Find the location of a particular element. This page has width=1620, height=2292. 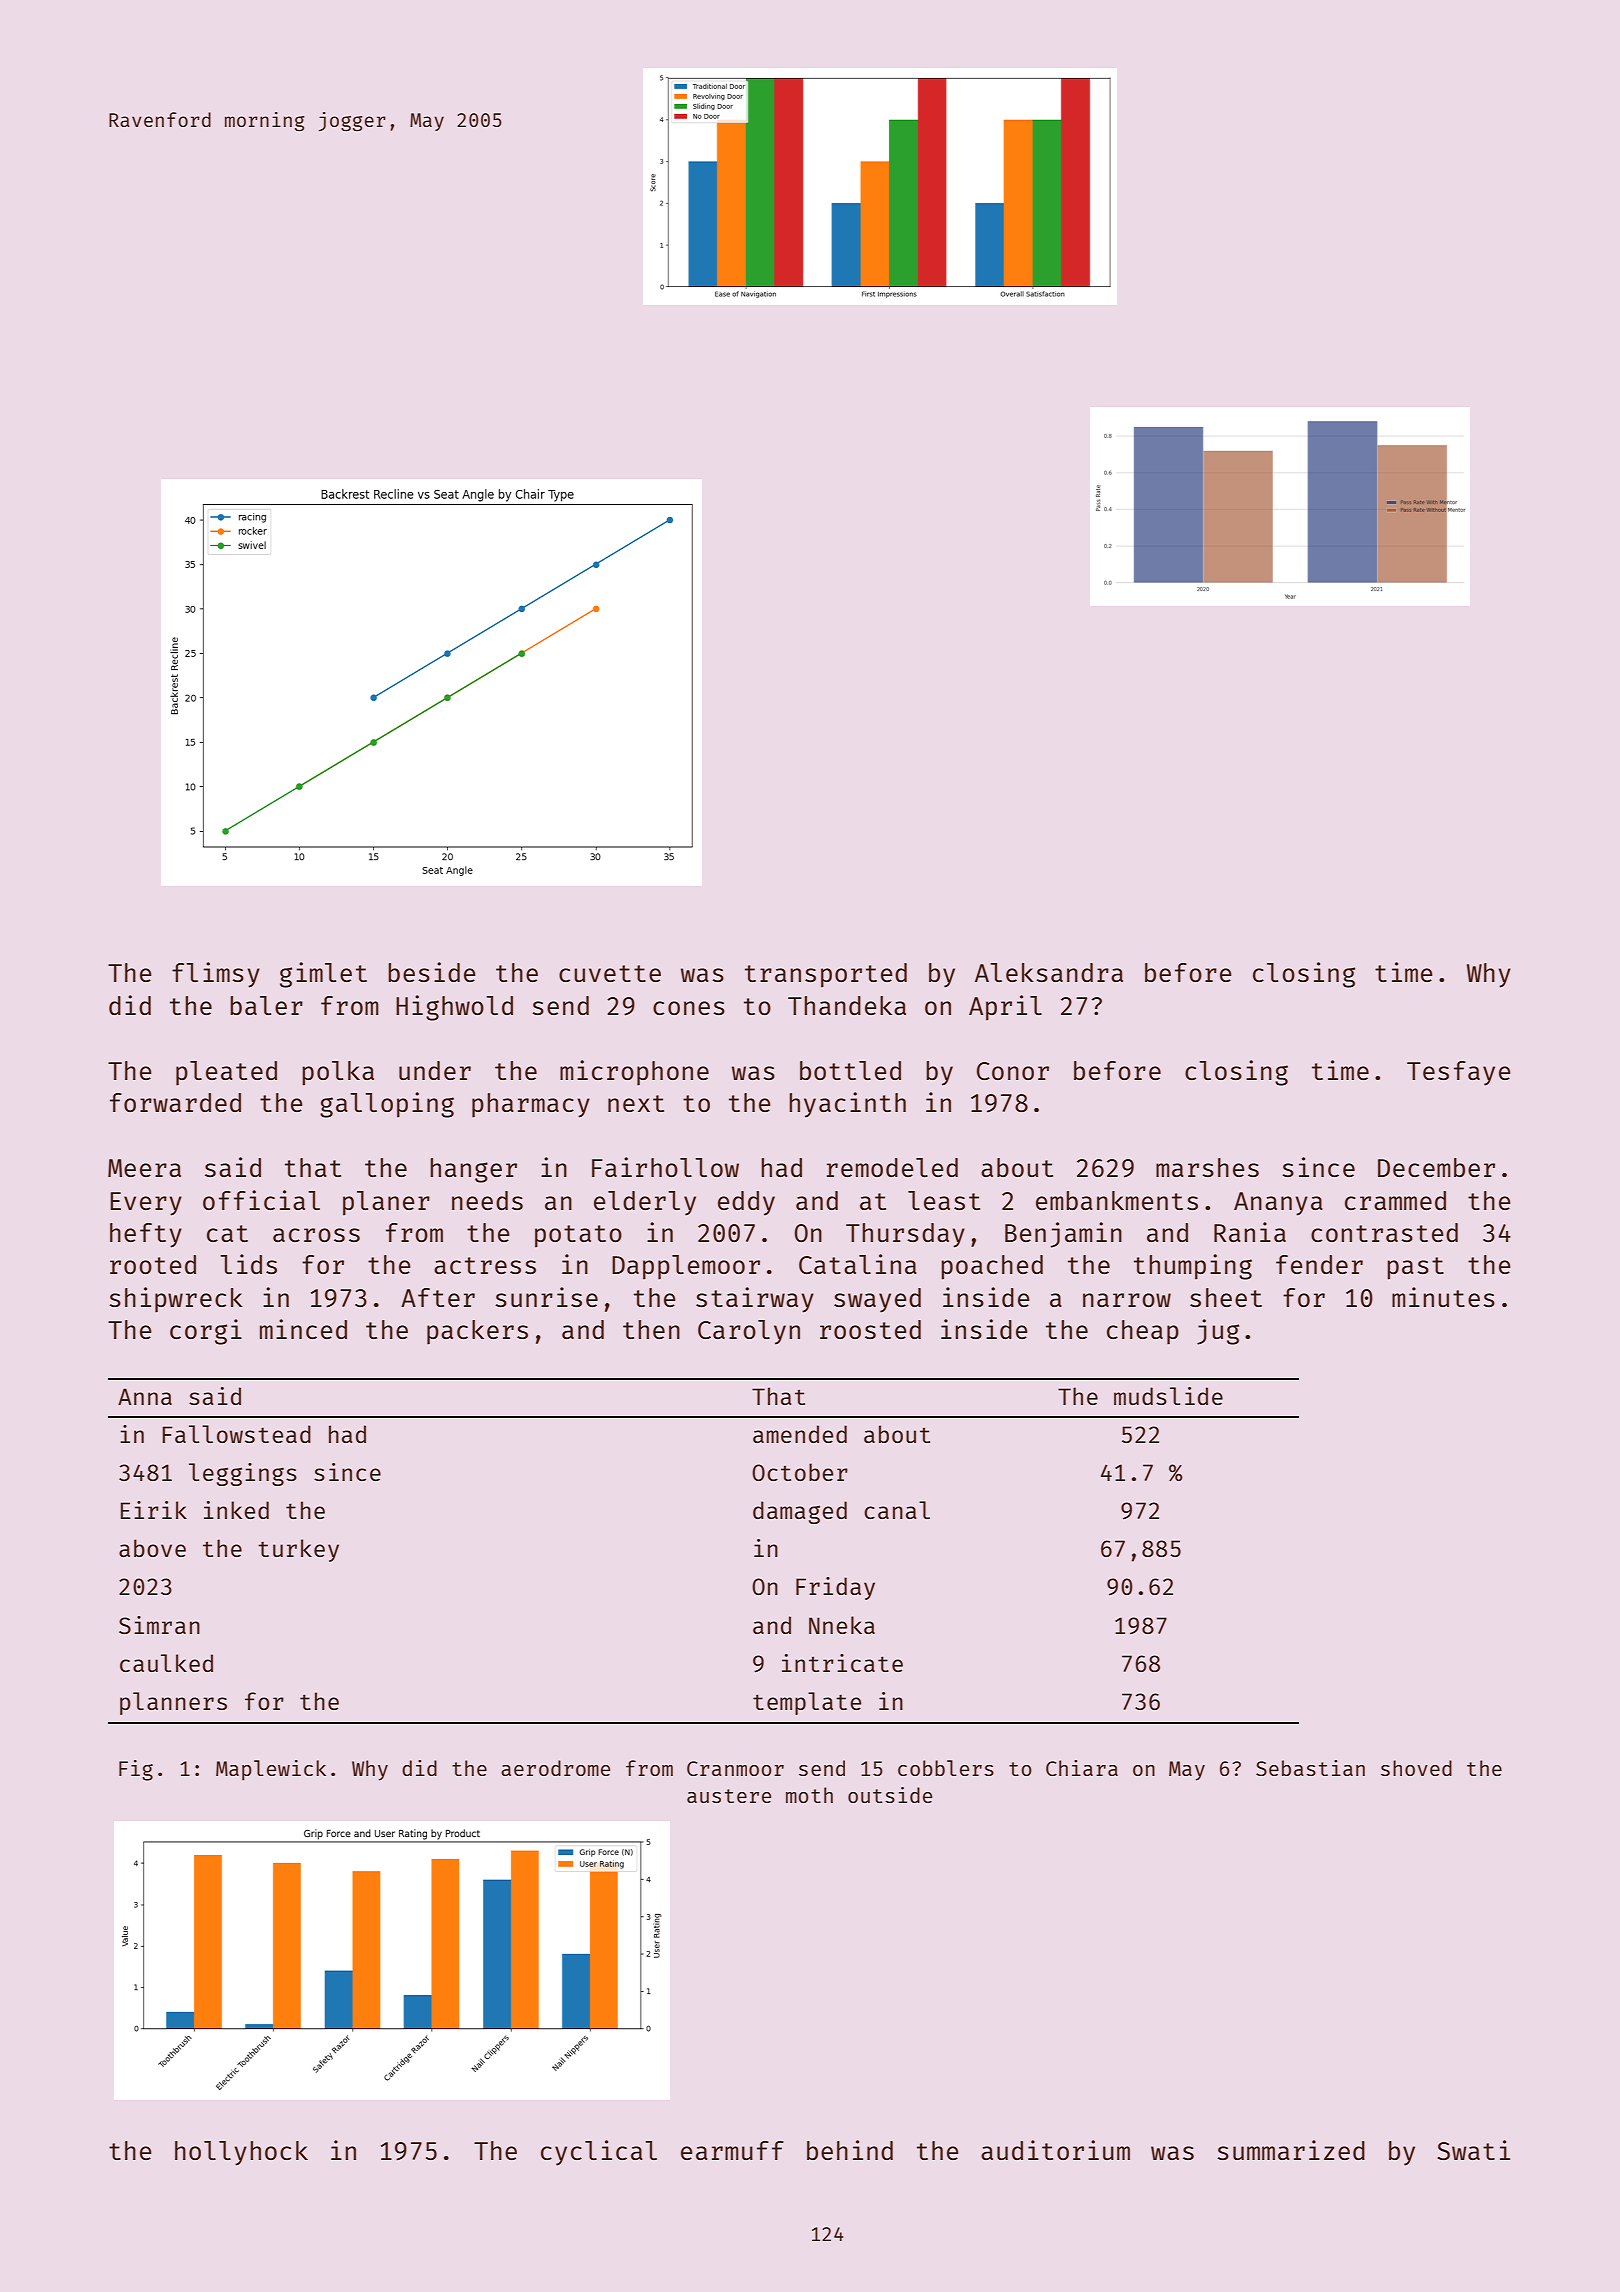

Cranmoor is located at coordinates (735, 1768).
